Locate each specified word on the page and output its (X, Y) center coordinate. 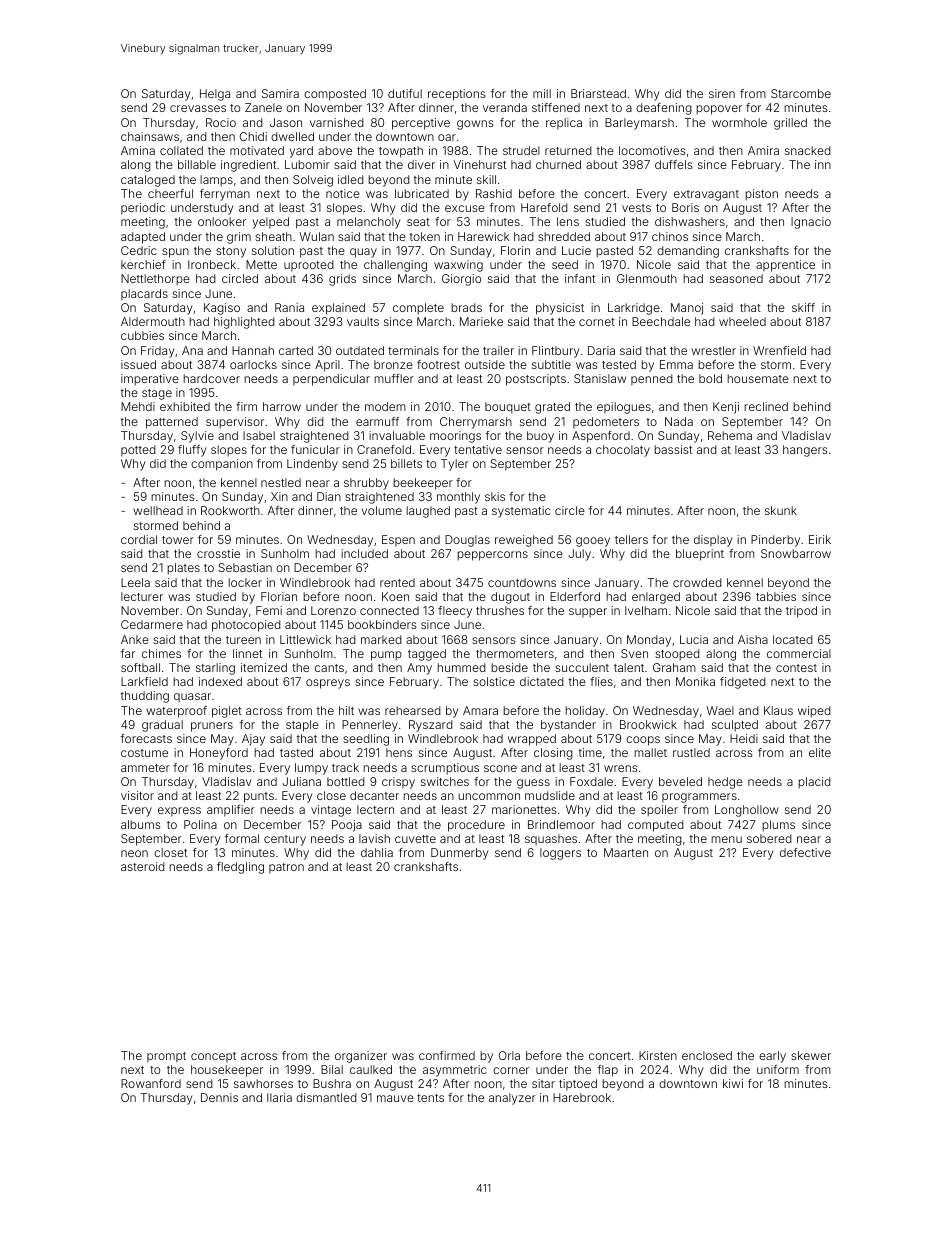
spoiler (659, 811)
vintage (331, 811)
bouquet (508, 408)
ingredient (248, 166)
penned (652, 379)
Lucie (576, 250)
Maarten (626, 852)
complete (418, 309)
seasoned (736, 278)
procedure (476, 826)
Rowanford (151, 1083)
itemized (264, 667)
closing (553, 754)
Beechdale (661, 321)
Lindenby (312, 465)
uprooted (309, 265)
